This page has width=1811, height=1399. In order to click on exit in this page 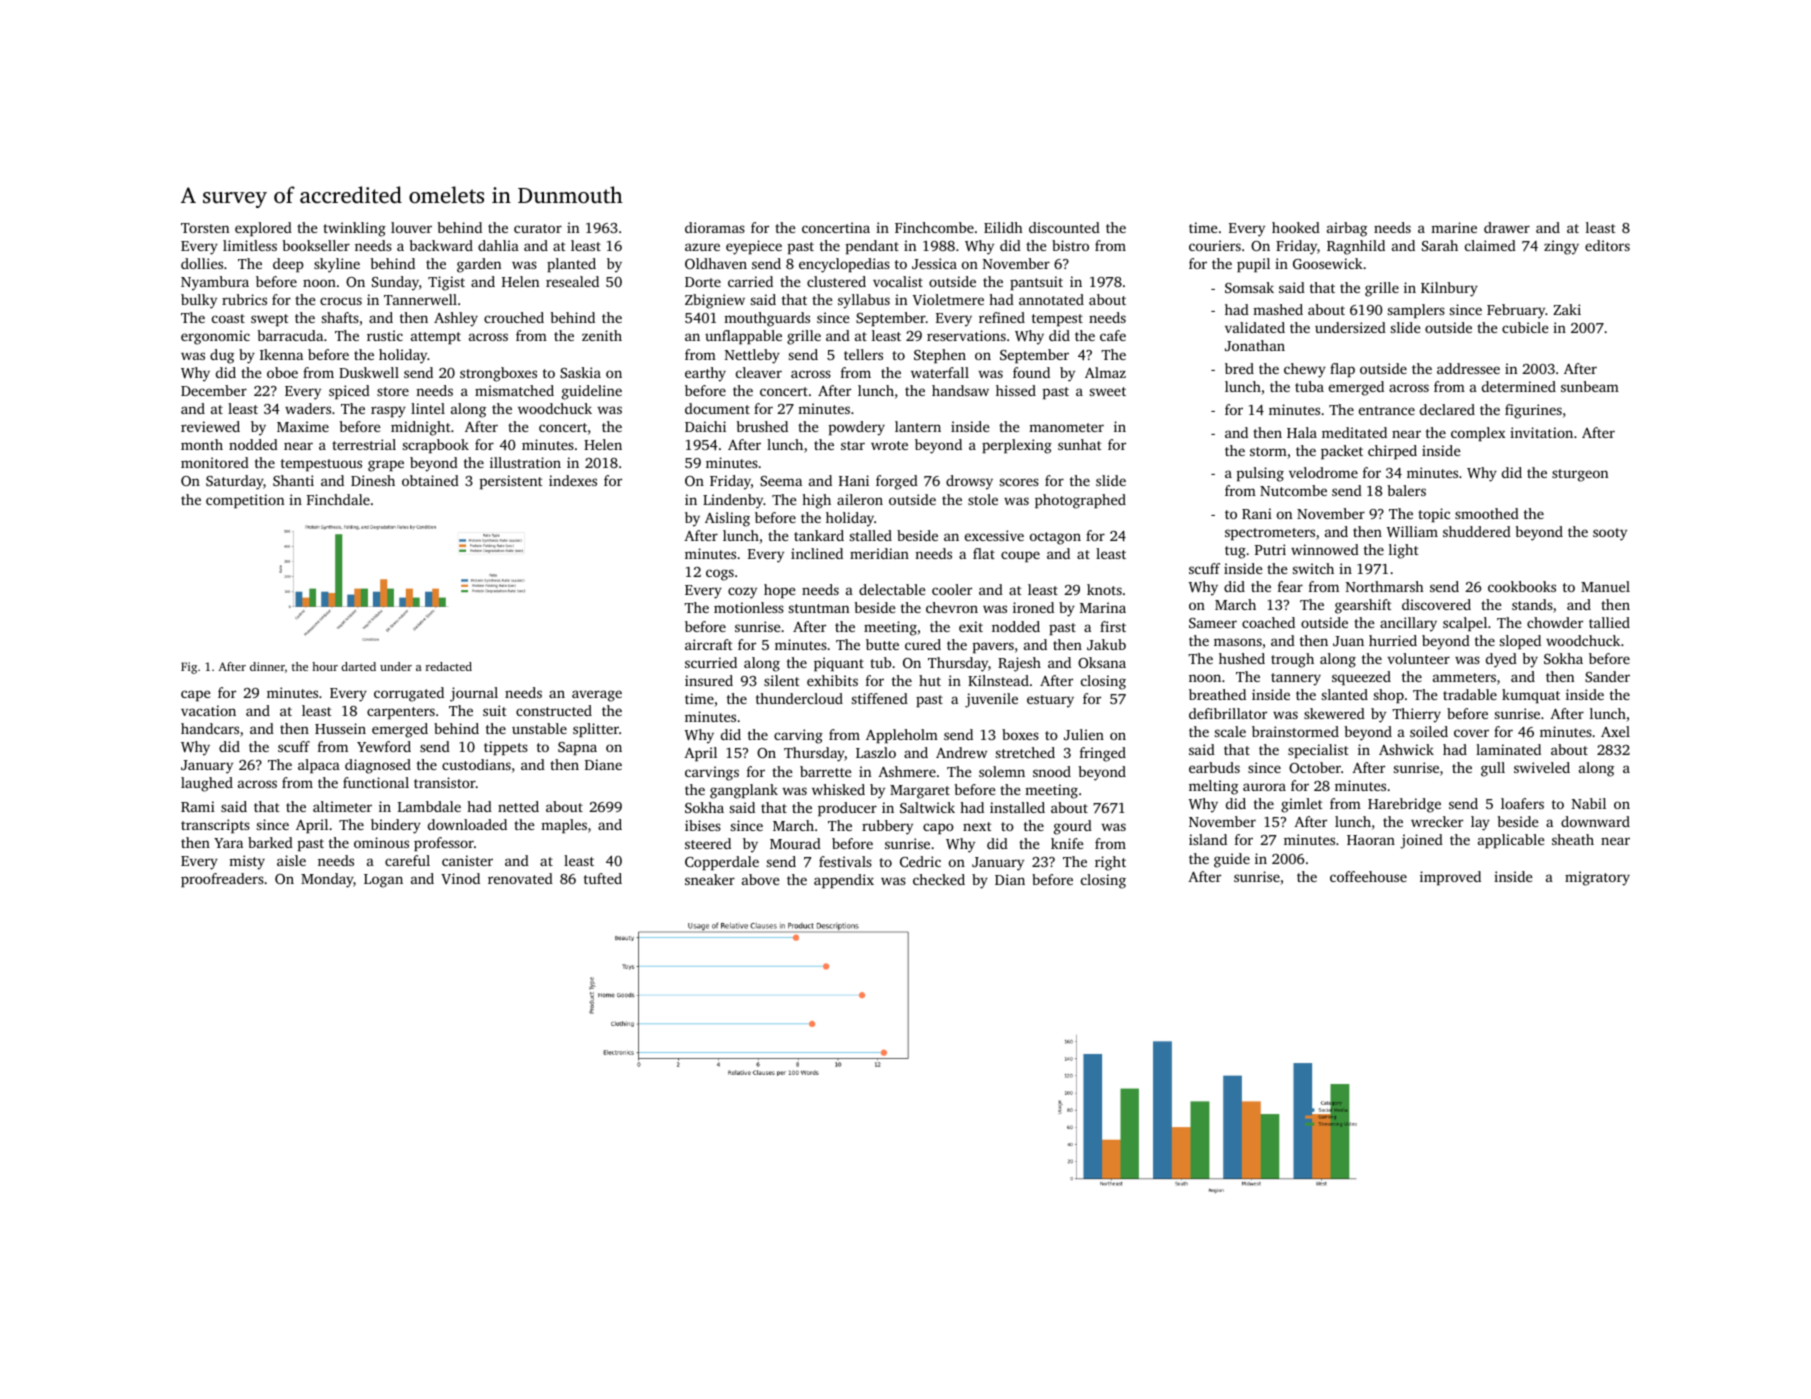, I will do `click(971, 626)`.
